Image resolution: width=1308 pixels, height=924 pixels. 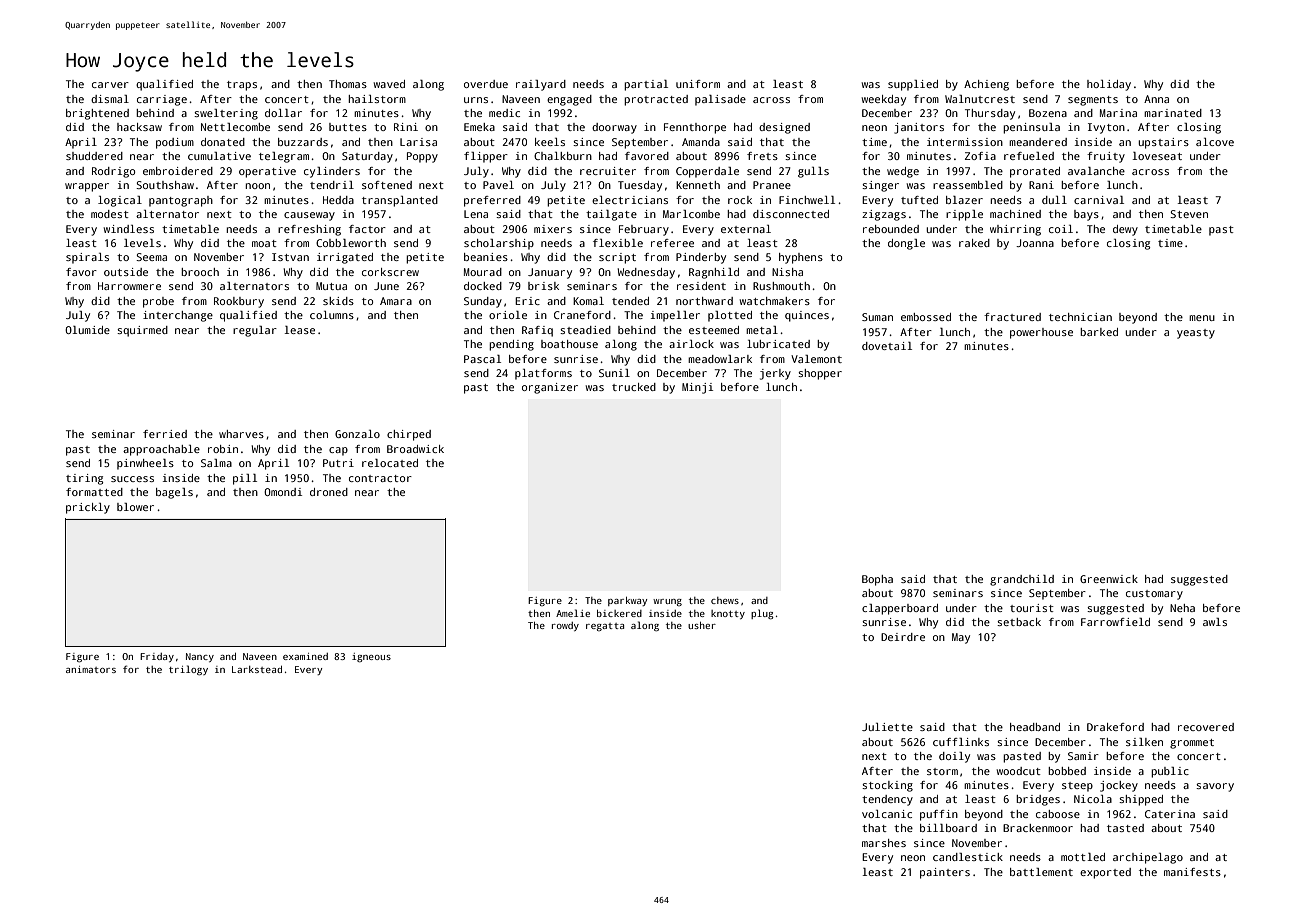 What do you see at coordinates (667, 602) in the document?
I see `wrung` at bounding box center [667, 602].
